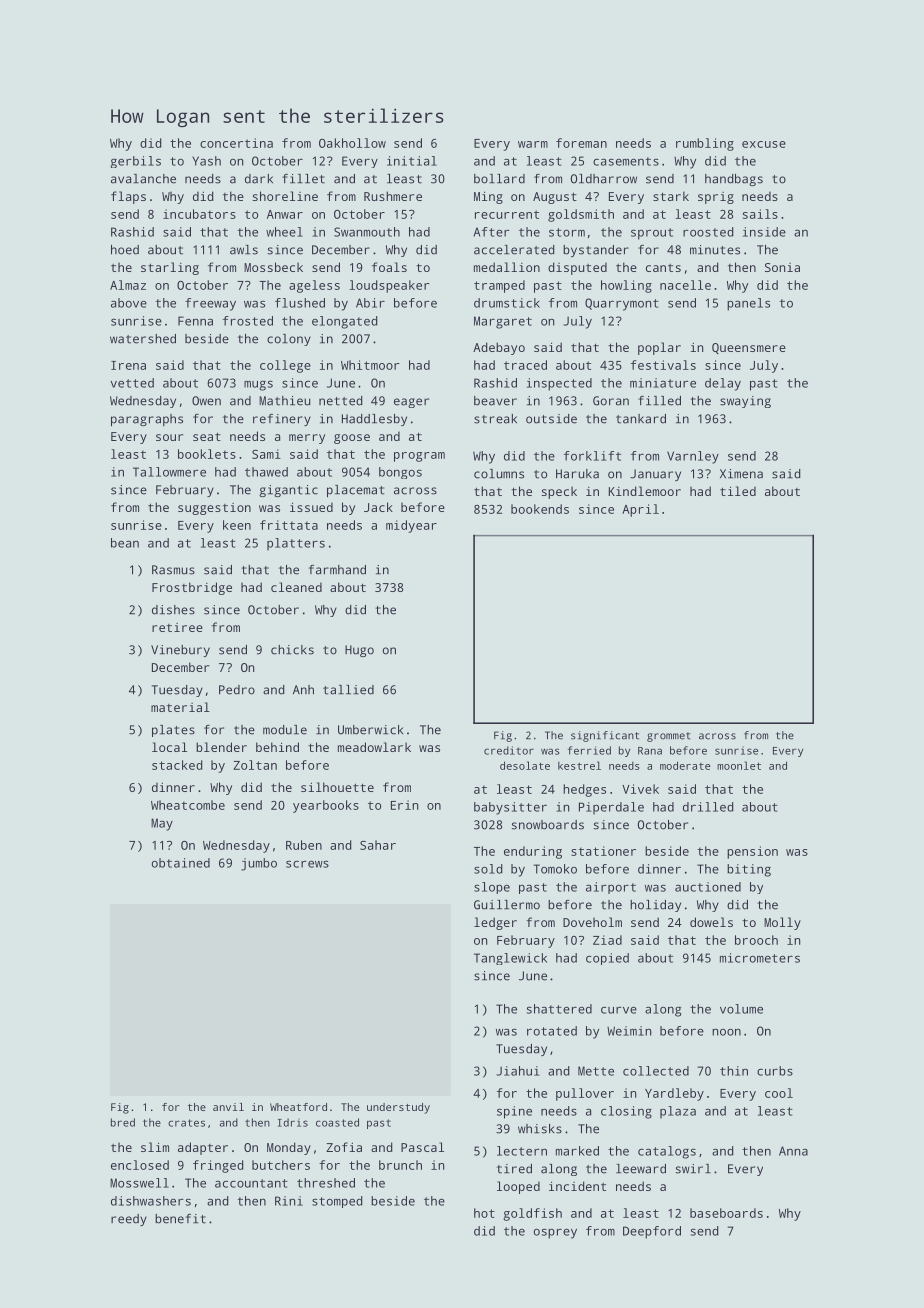 The height and width of the image is (1308, 924). I want to click on bookends, so click(540, 509).
